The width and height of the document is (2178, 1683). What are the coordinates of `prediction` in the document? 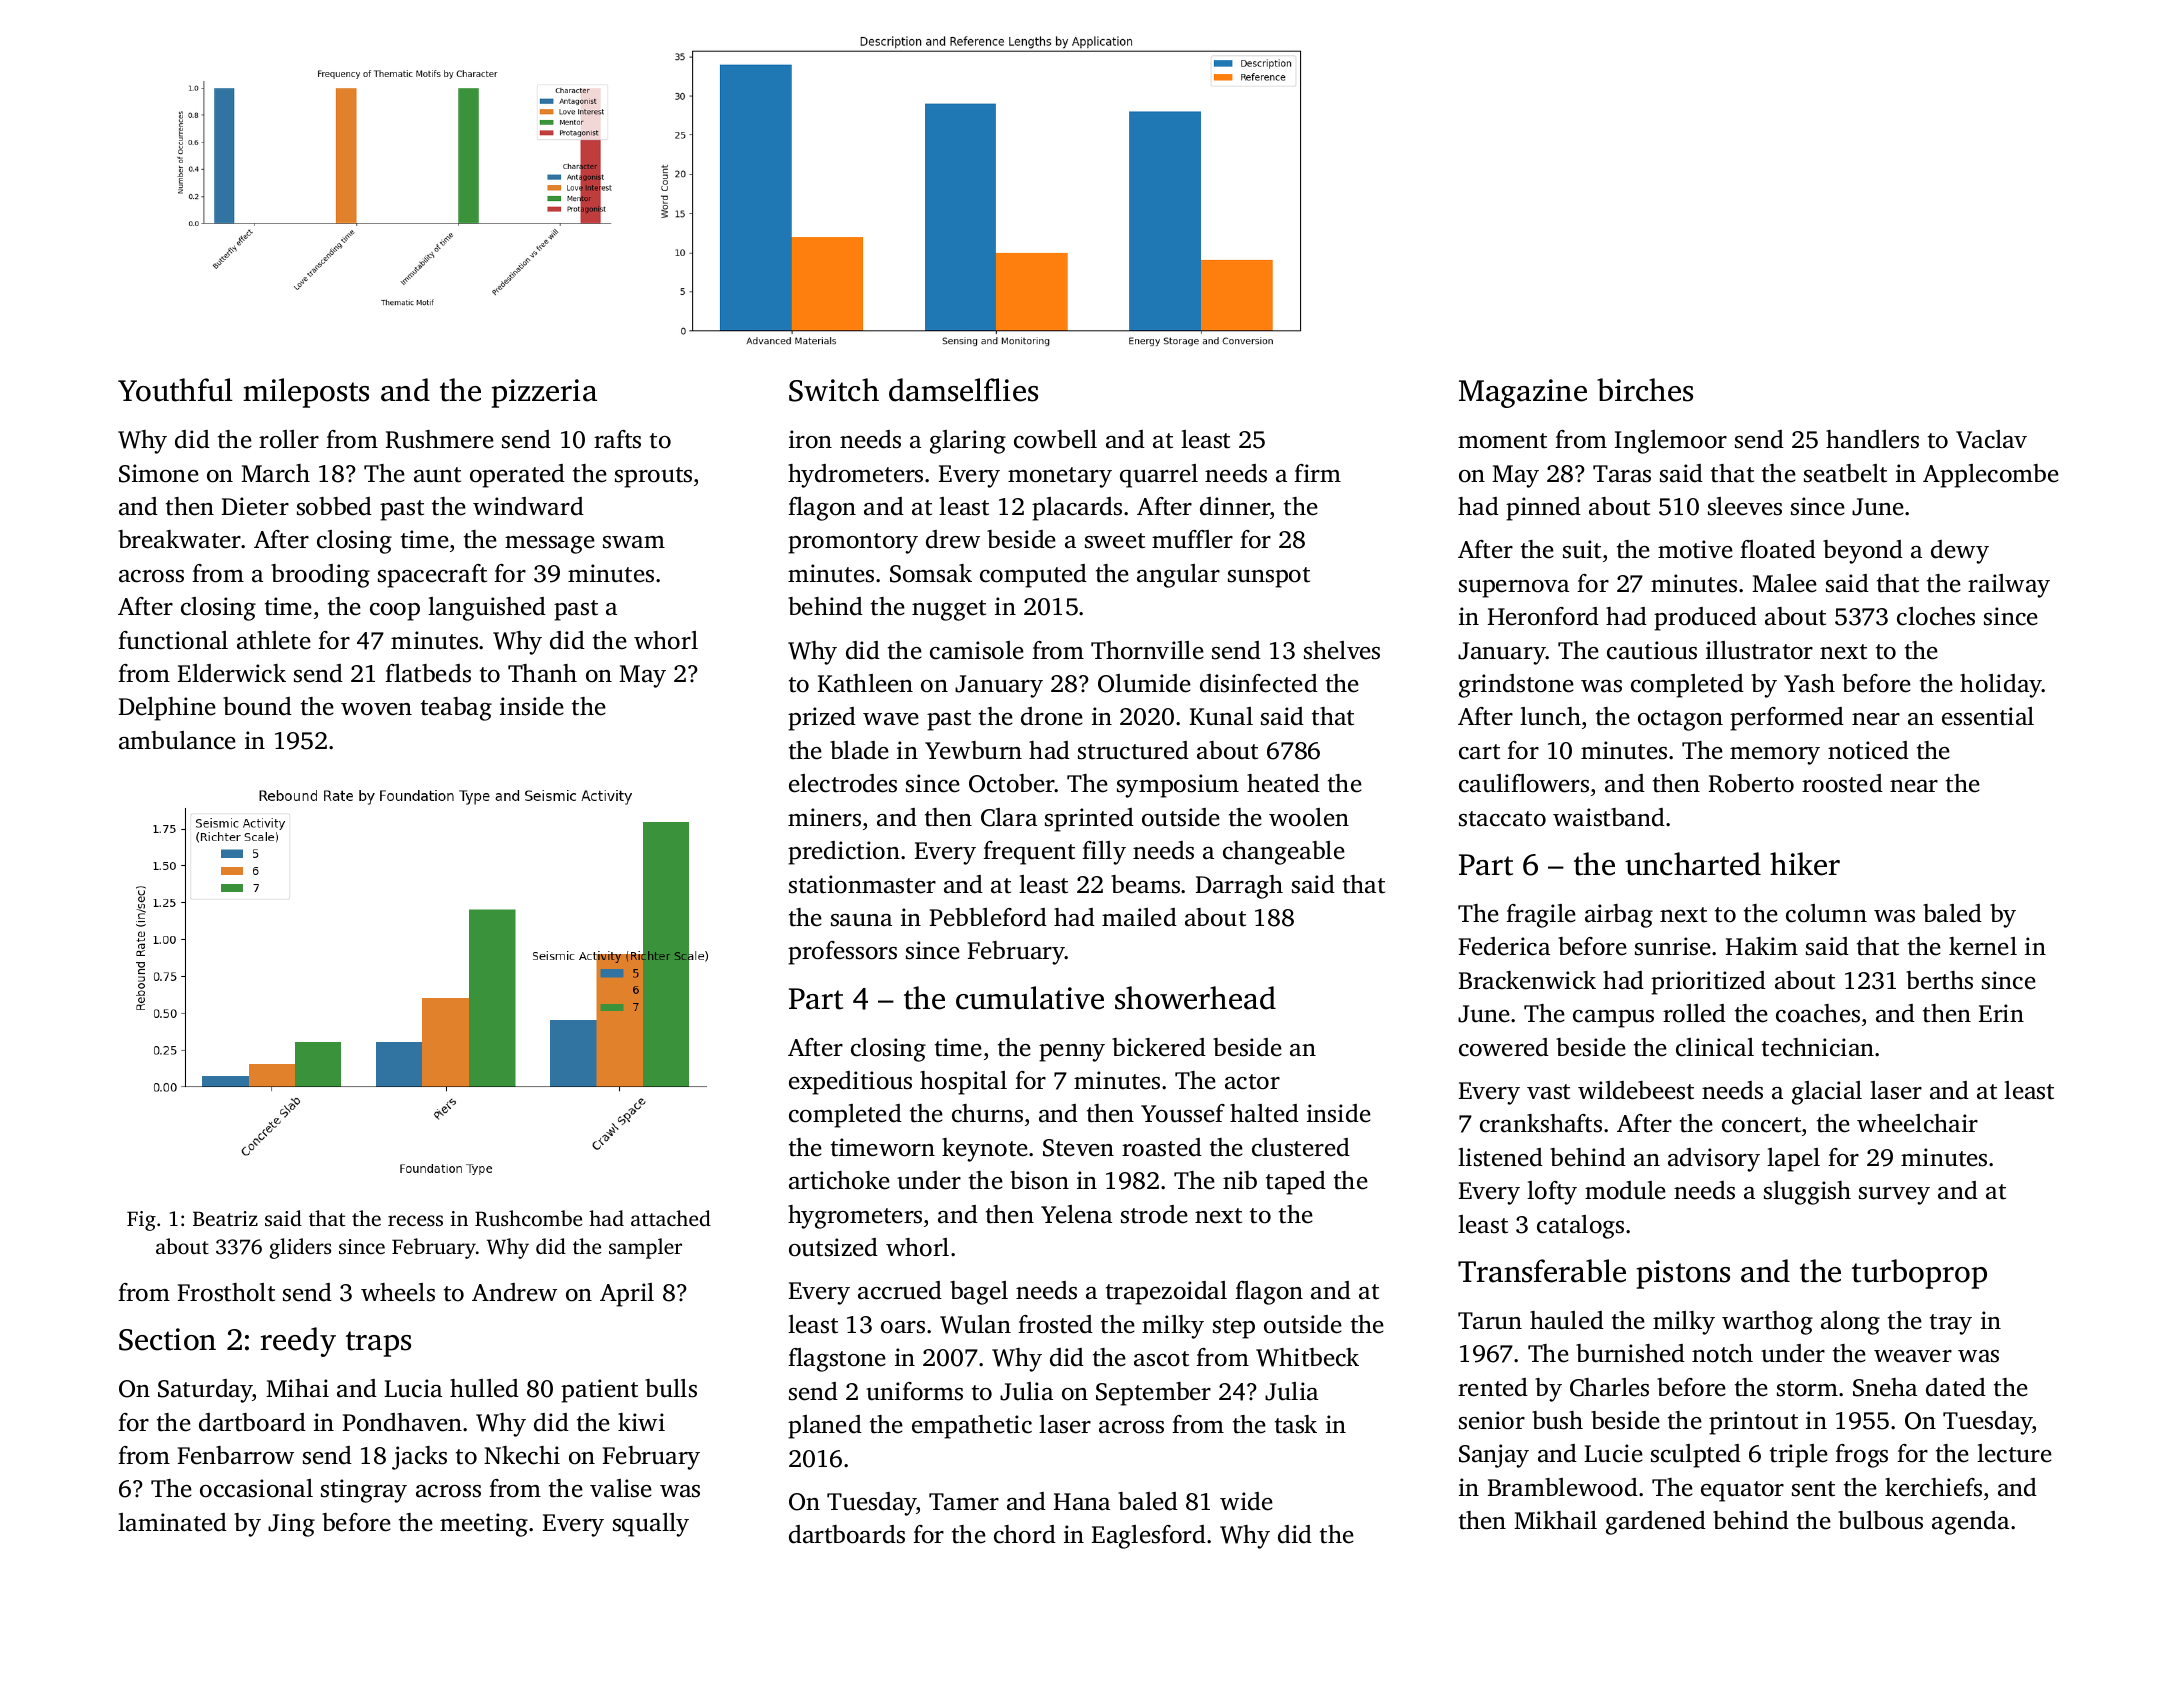 It's located at (844, 853).
